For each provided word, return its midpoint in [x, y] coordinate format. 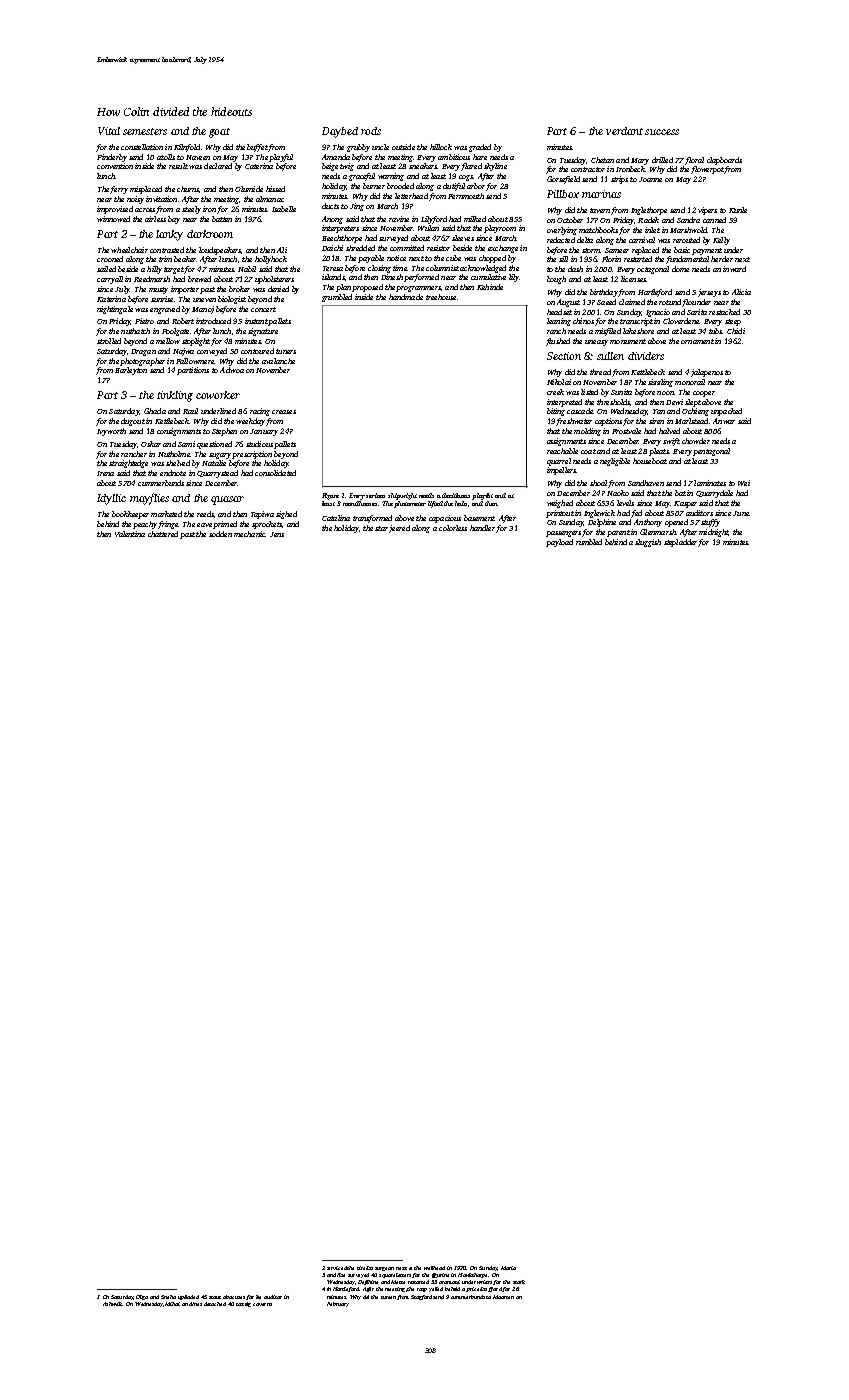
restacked [724, 312]
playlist [482, 496]
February [338, 1304]
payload [559, 543]
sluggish [648, 543]
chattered [163, 534]
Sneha [168, 1297]
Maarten [503, 1297]
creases [284, 412]
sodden [220, 534]
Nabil [247, 269]
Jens [277, 534]
